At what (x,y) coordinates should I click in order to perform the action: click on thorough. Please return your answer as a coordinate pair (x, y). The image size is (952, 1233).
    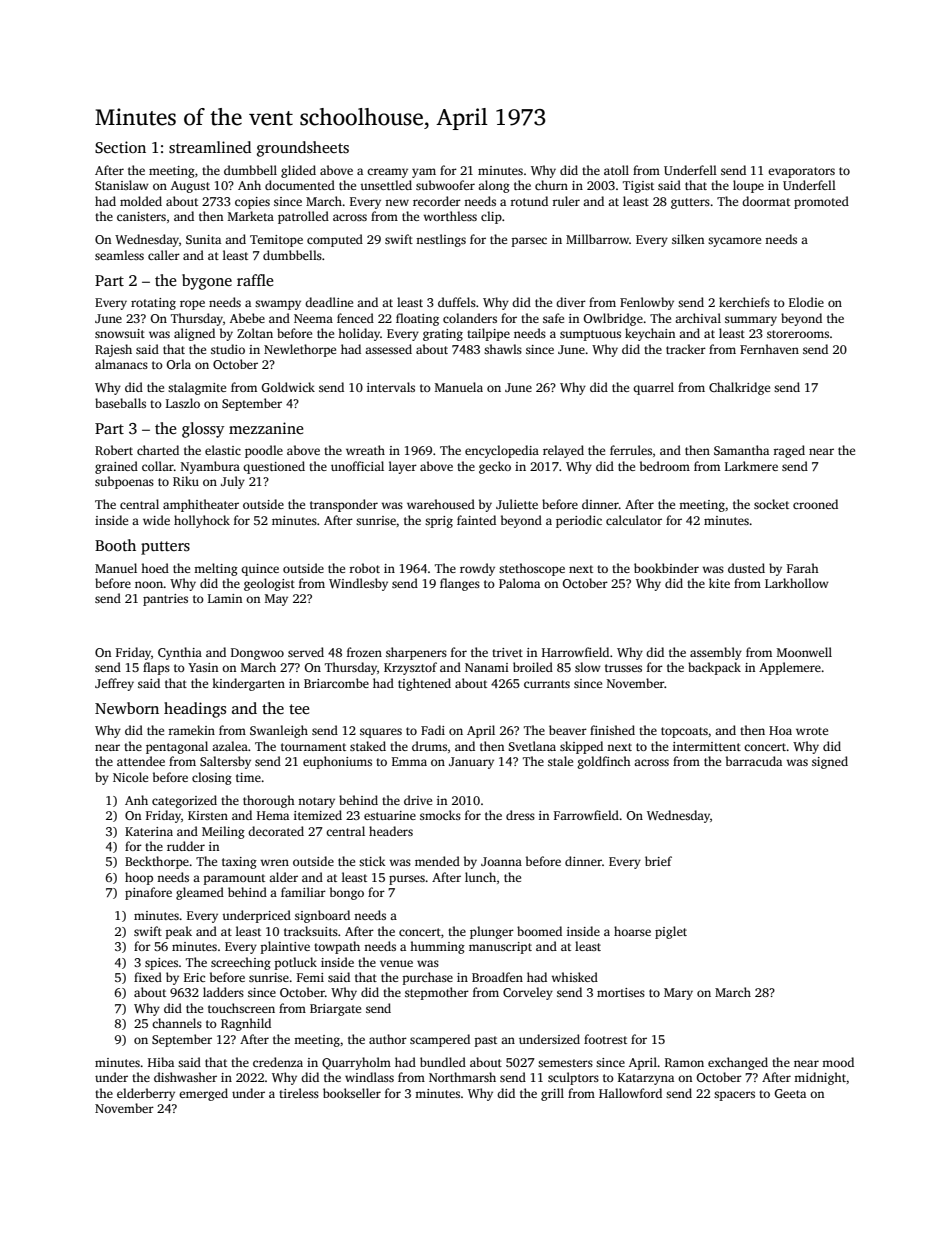
    Looking at the image, I should click on (269, 801).
